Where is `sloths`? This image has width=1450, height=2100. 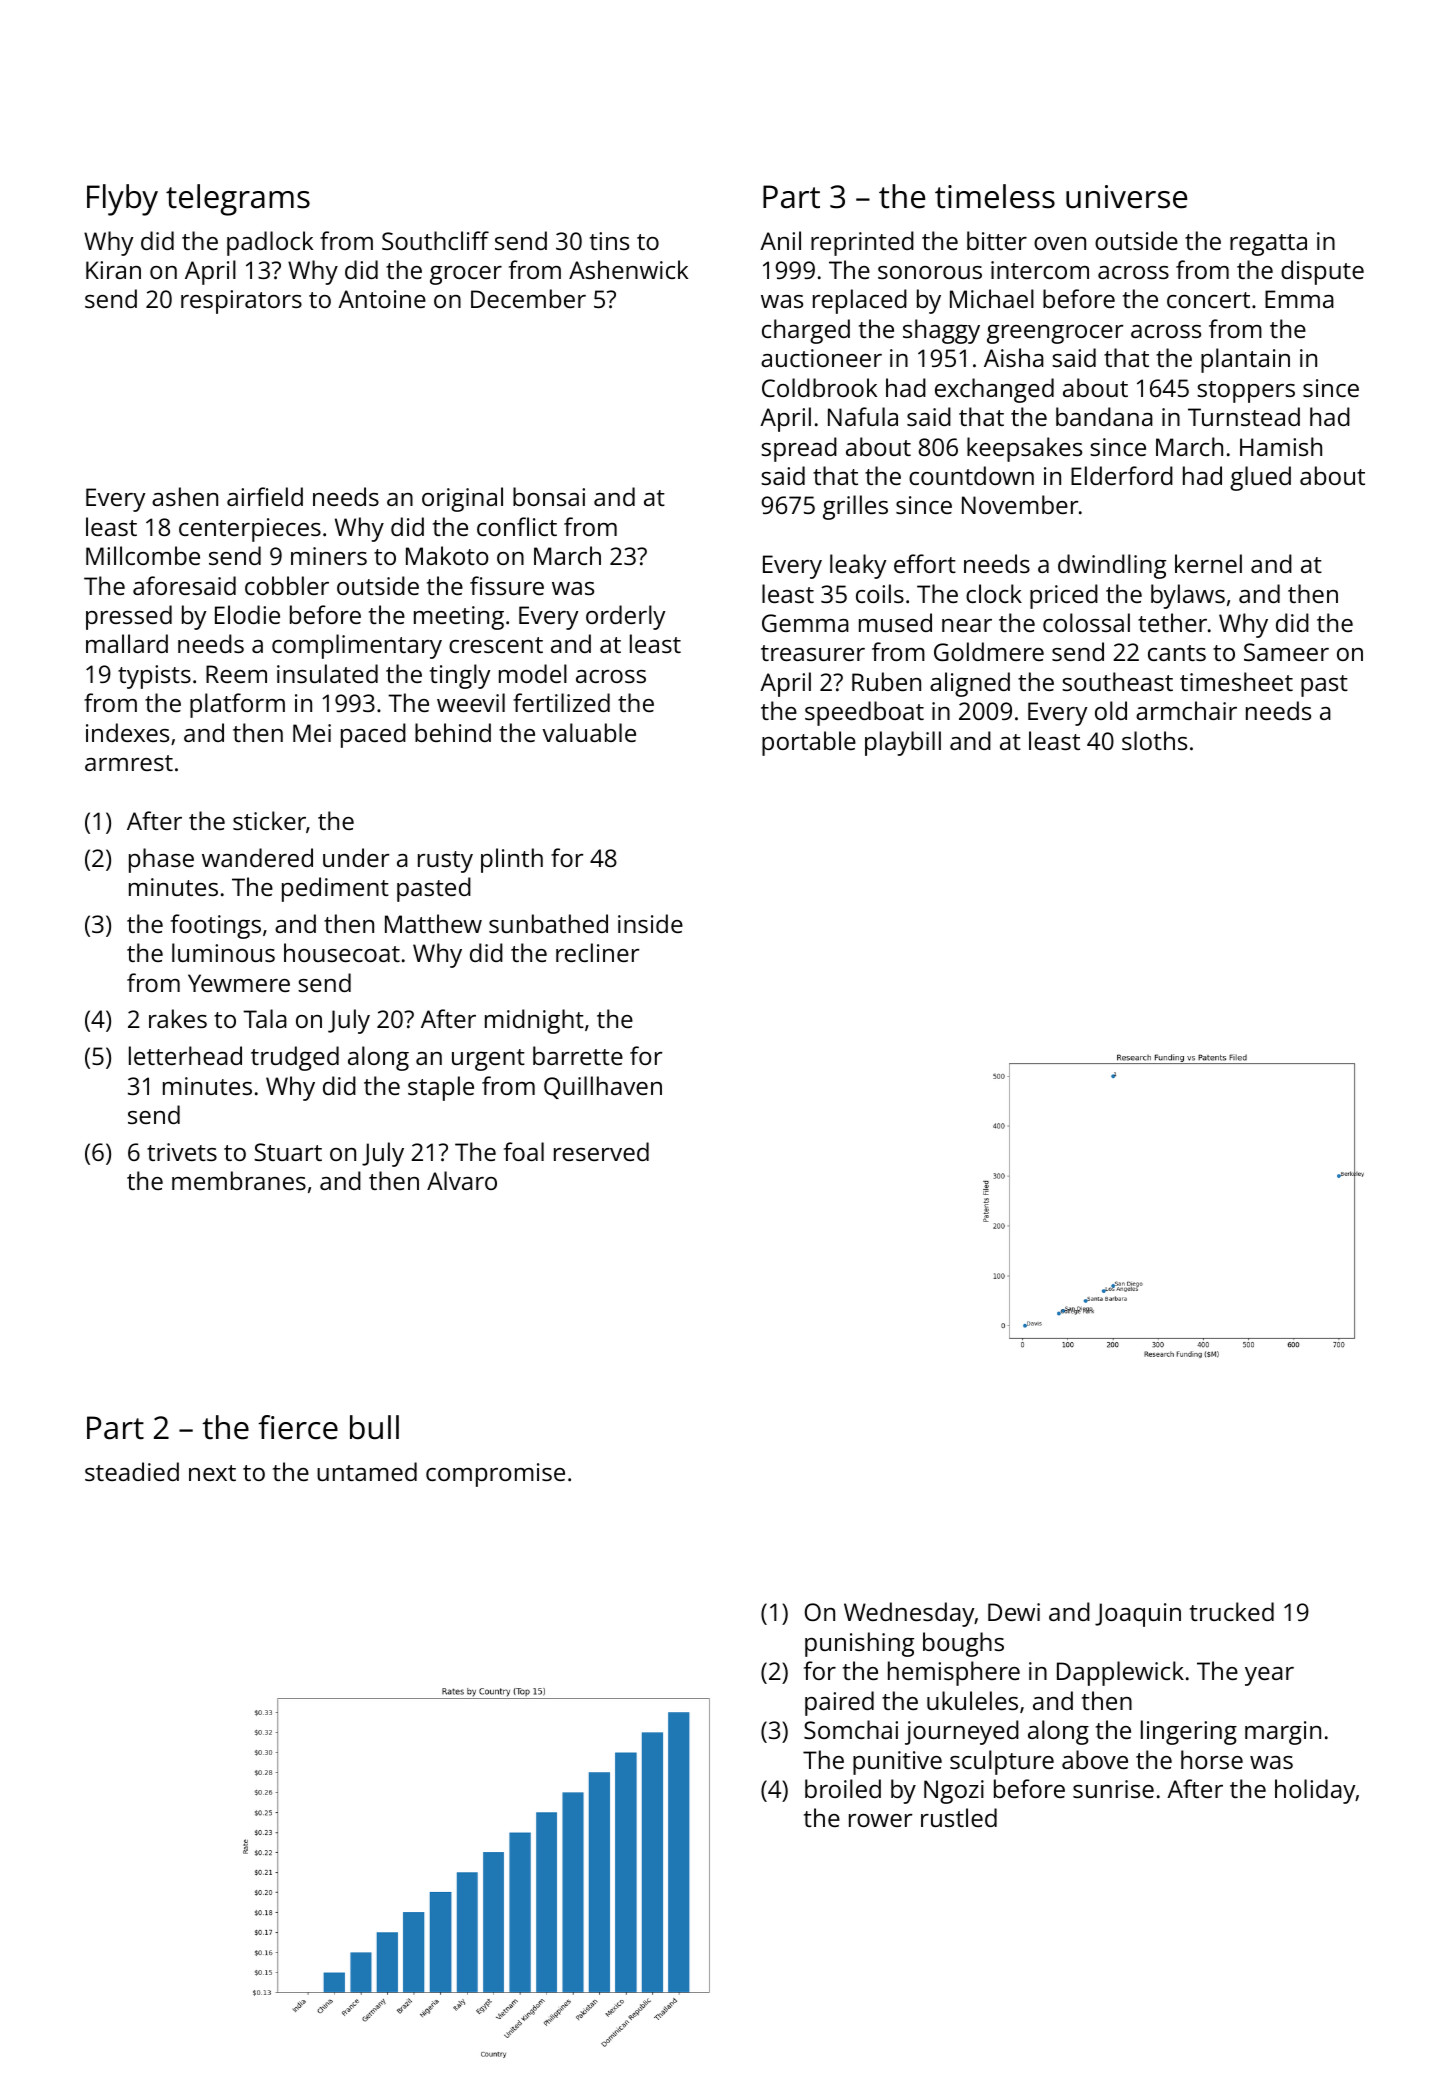 sloths is located at coordinates (1154, 740).
